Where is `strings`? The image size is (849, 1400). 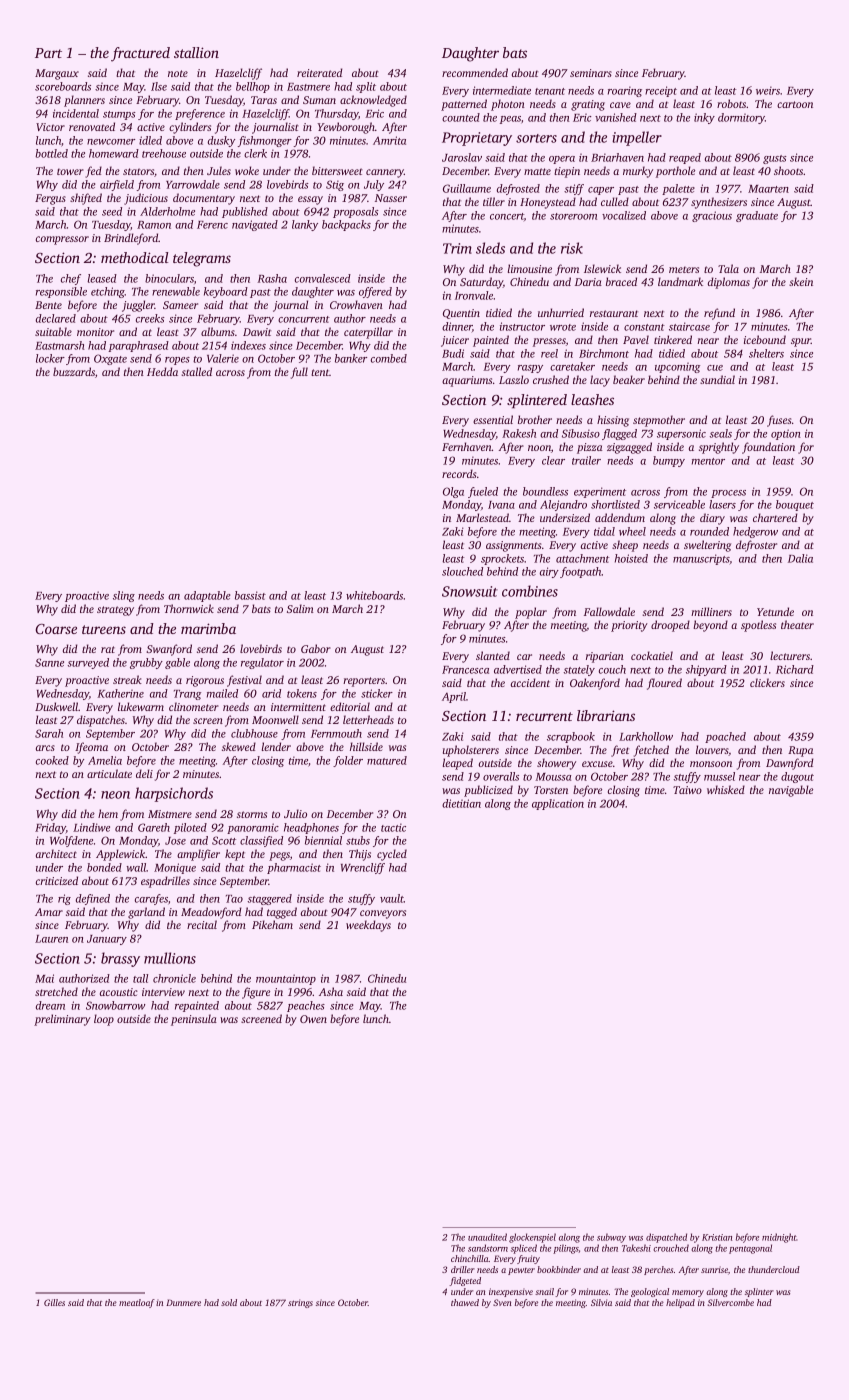
strings is located at coordinates (300, 1303).
